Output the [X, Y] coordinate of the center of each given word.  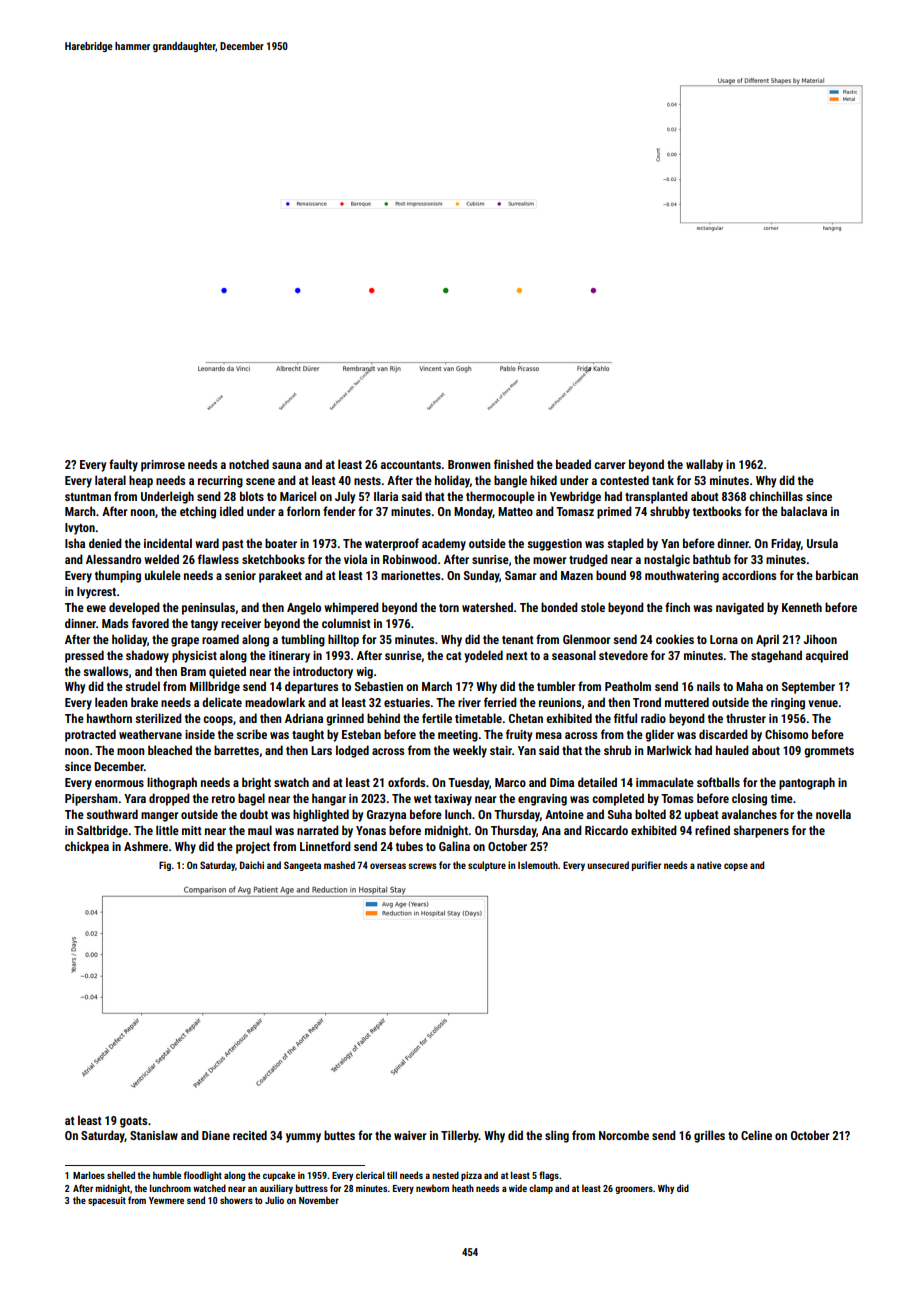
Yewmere [166, 1200]
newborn [432, 1188]
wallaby [704, 465]
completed [618, 799]
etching [198, 512]
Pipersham [91, 799]
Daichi [252, 865]
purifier [646, 866]
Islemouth [538, 865]
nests [367, 481]
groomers [634, 1190]
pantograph [807, 783]
